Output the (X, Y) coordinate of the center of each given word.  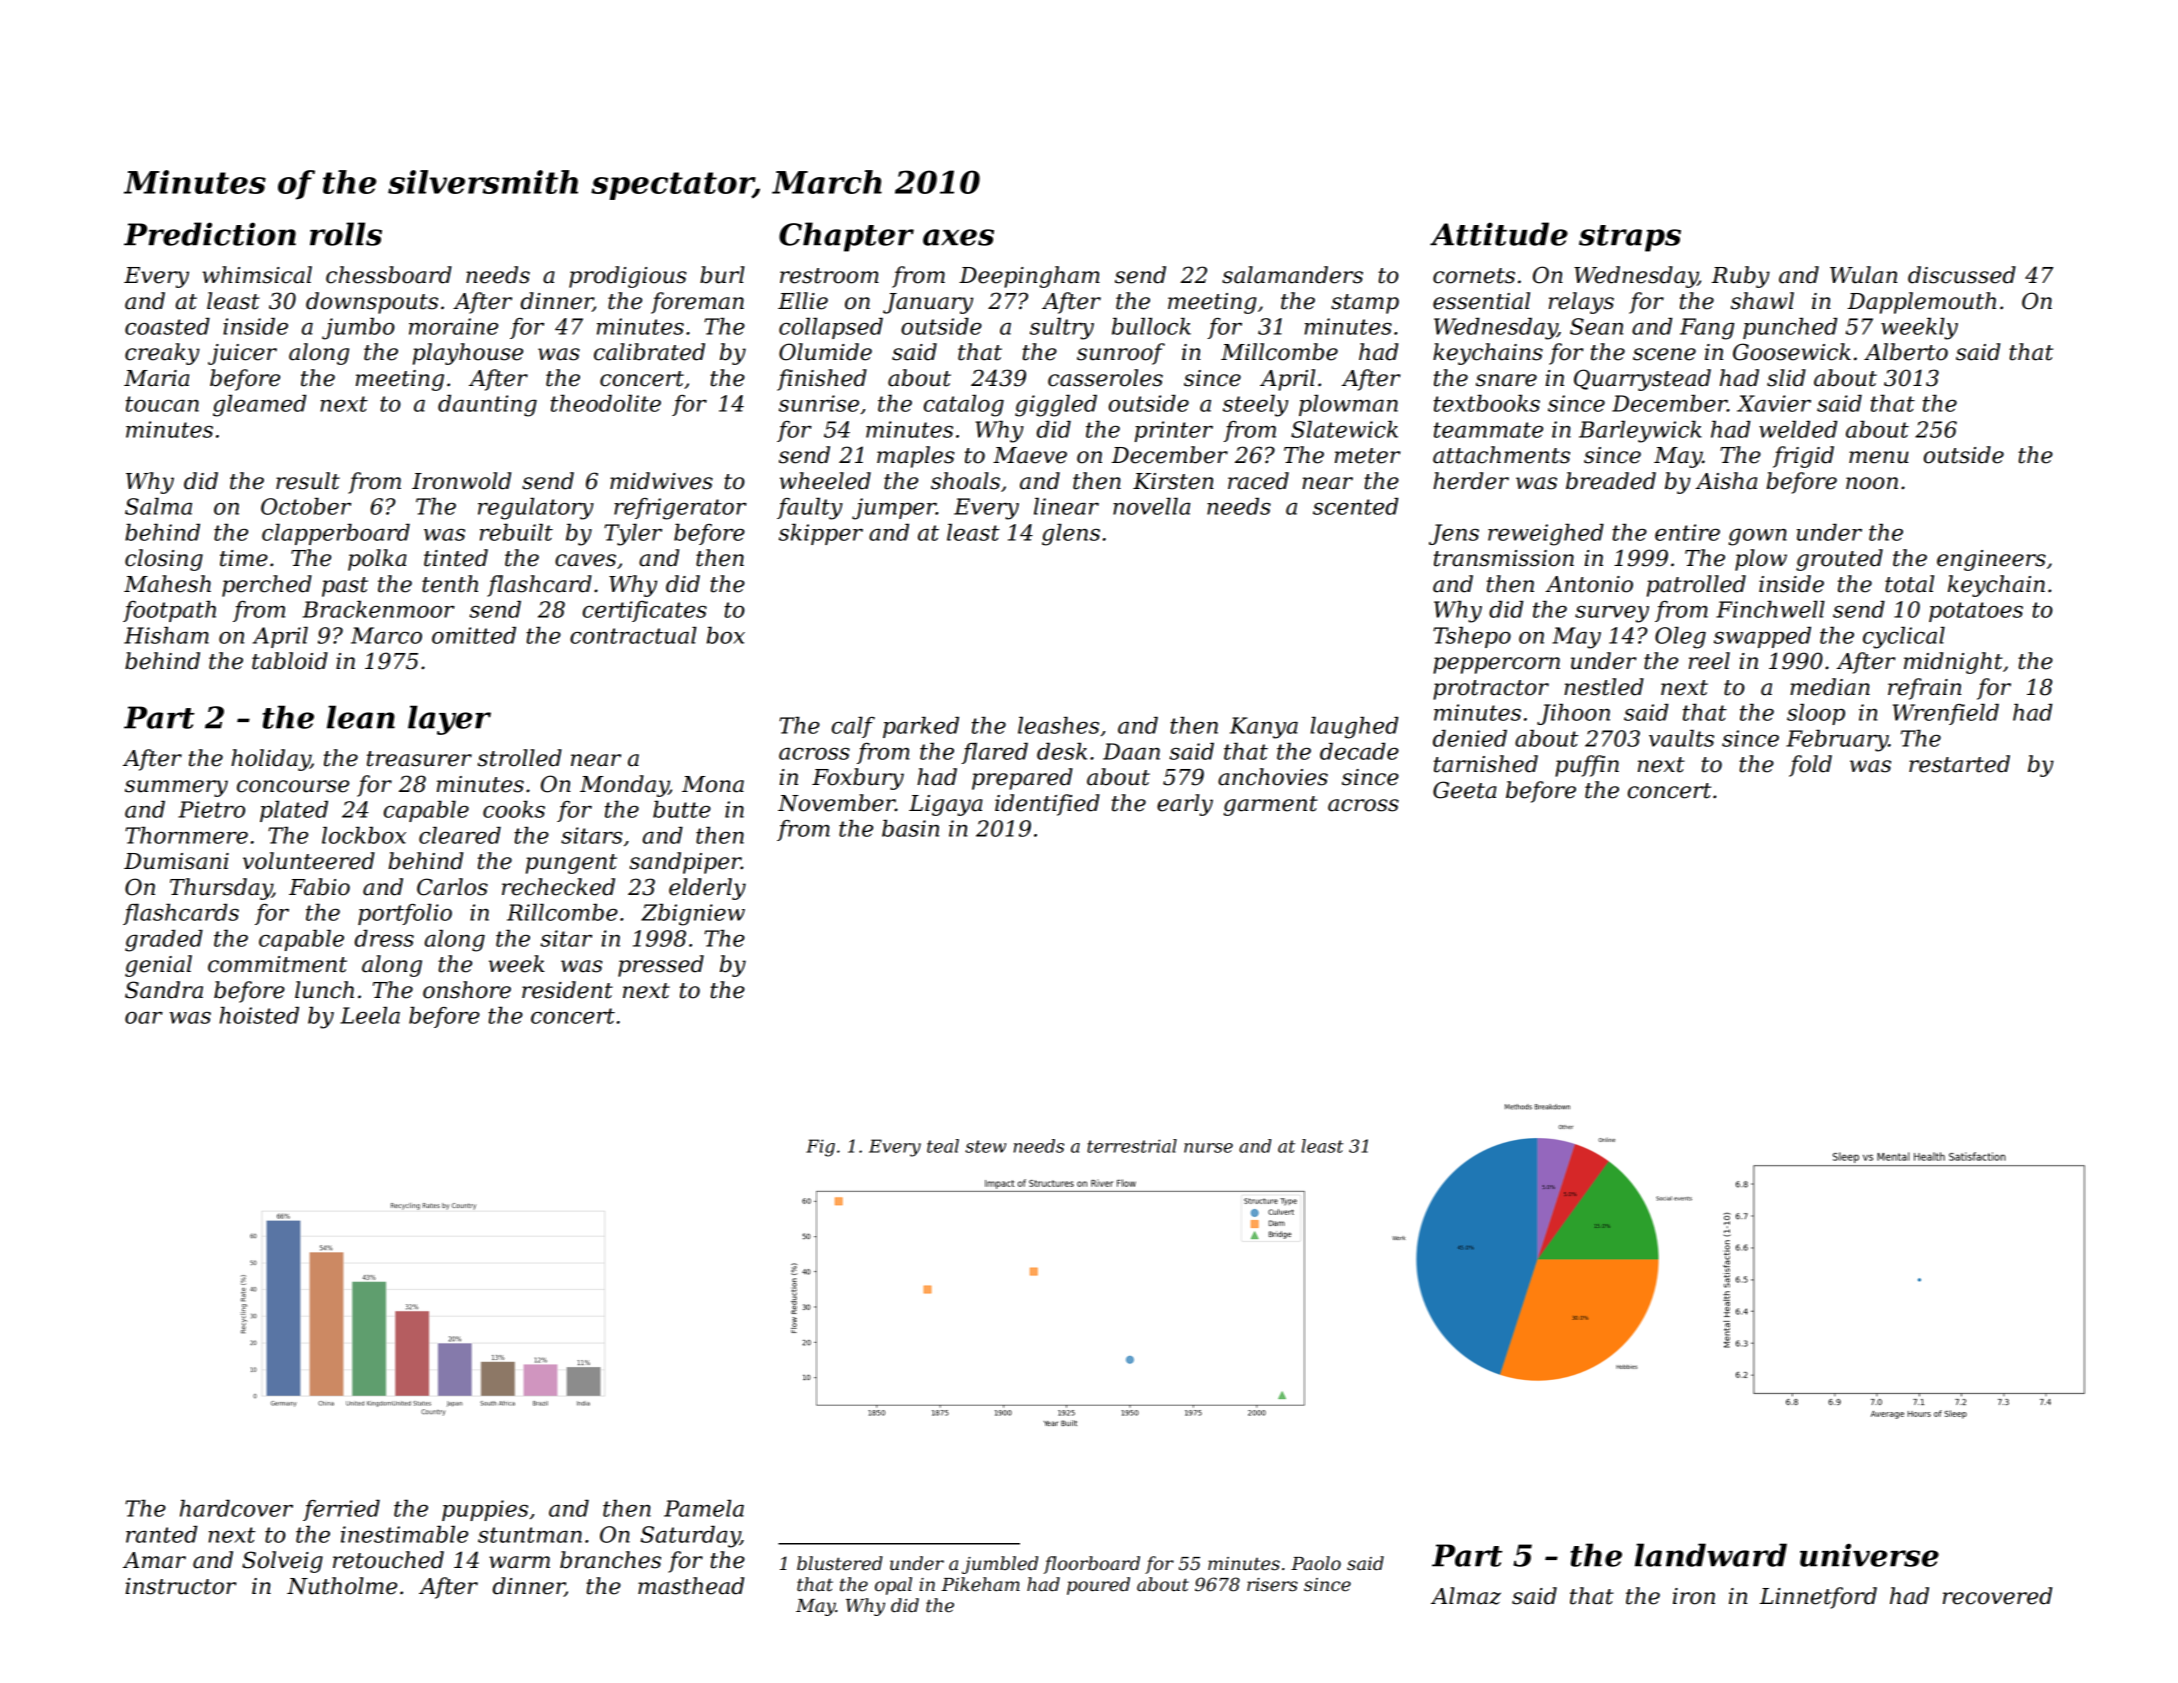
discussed (1962, 275)
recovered (1997, 1596)
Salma (158, 506)
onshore (467, 990)
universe (1869, 1555)
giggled (1056, 406)
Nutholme (342, 1586)
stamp (1365, 304)
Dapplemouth (1921, 303)
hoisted (259, 1015)
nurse (1208, 1148)
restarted (1959, 764)
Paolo (1316, 1563)
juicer (242, 354)
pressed (661, 966)
